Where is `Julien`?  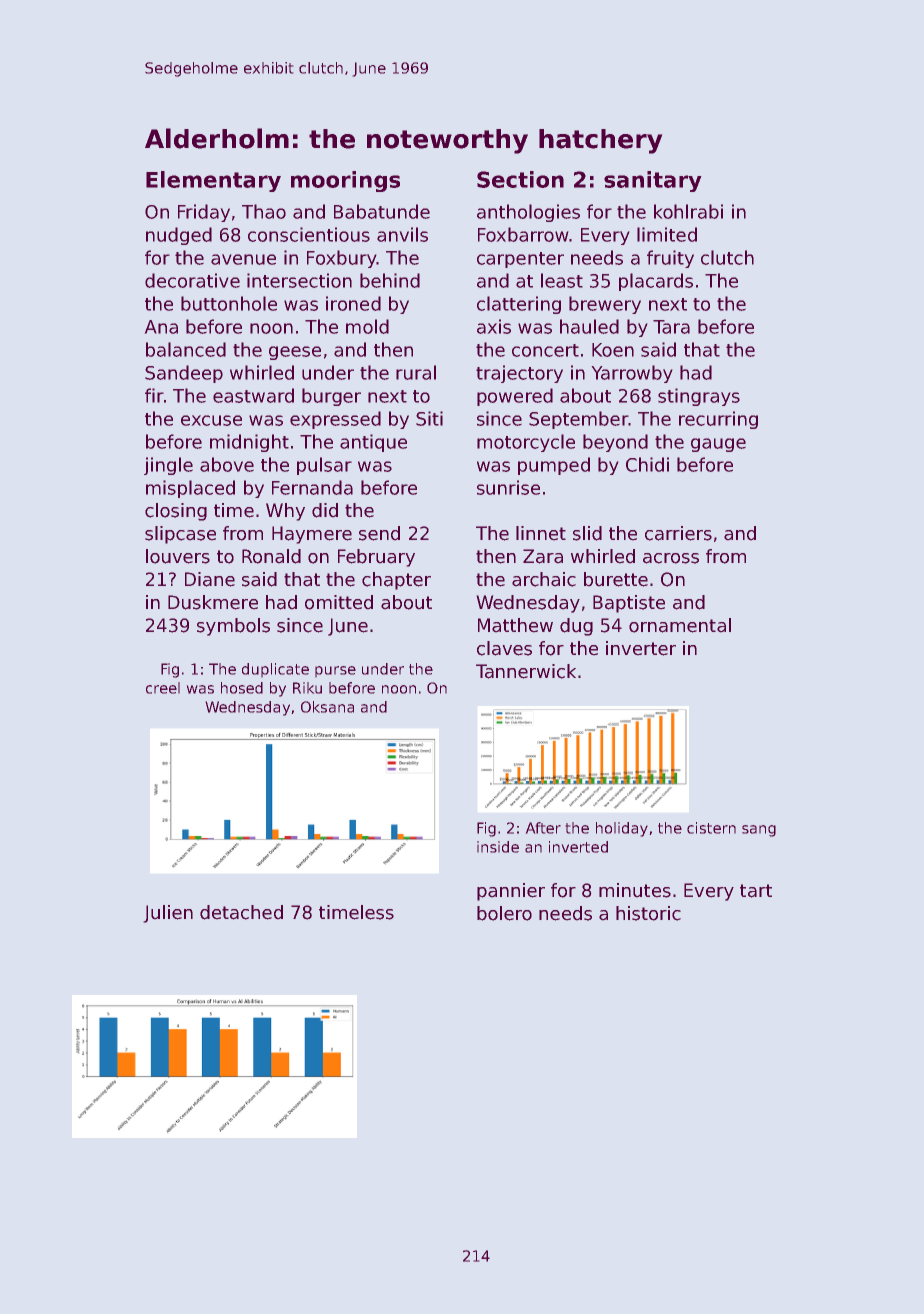
Julien is located at coordinates (168, 914).
